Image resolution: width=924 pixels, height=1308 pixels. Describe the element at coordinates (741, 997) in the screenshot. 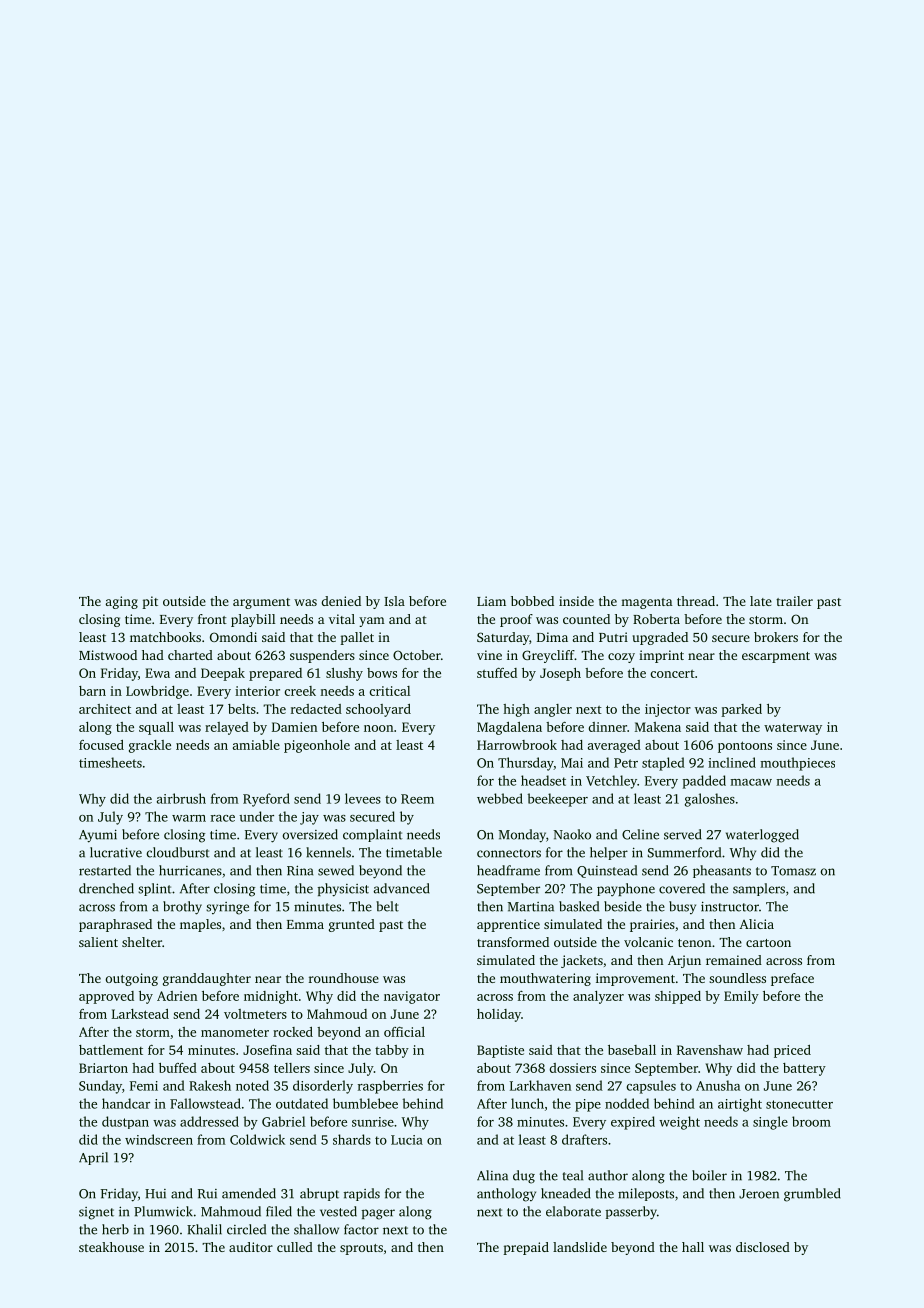

I see `Emily` at that location.
